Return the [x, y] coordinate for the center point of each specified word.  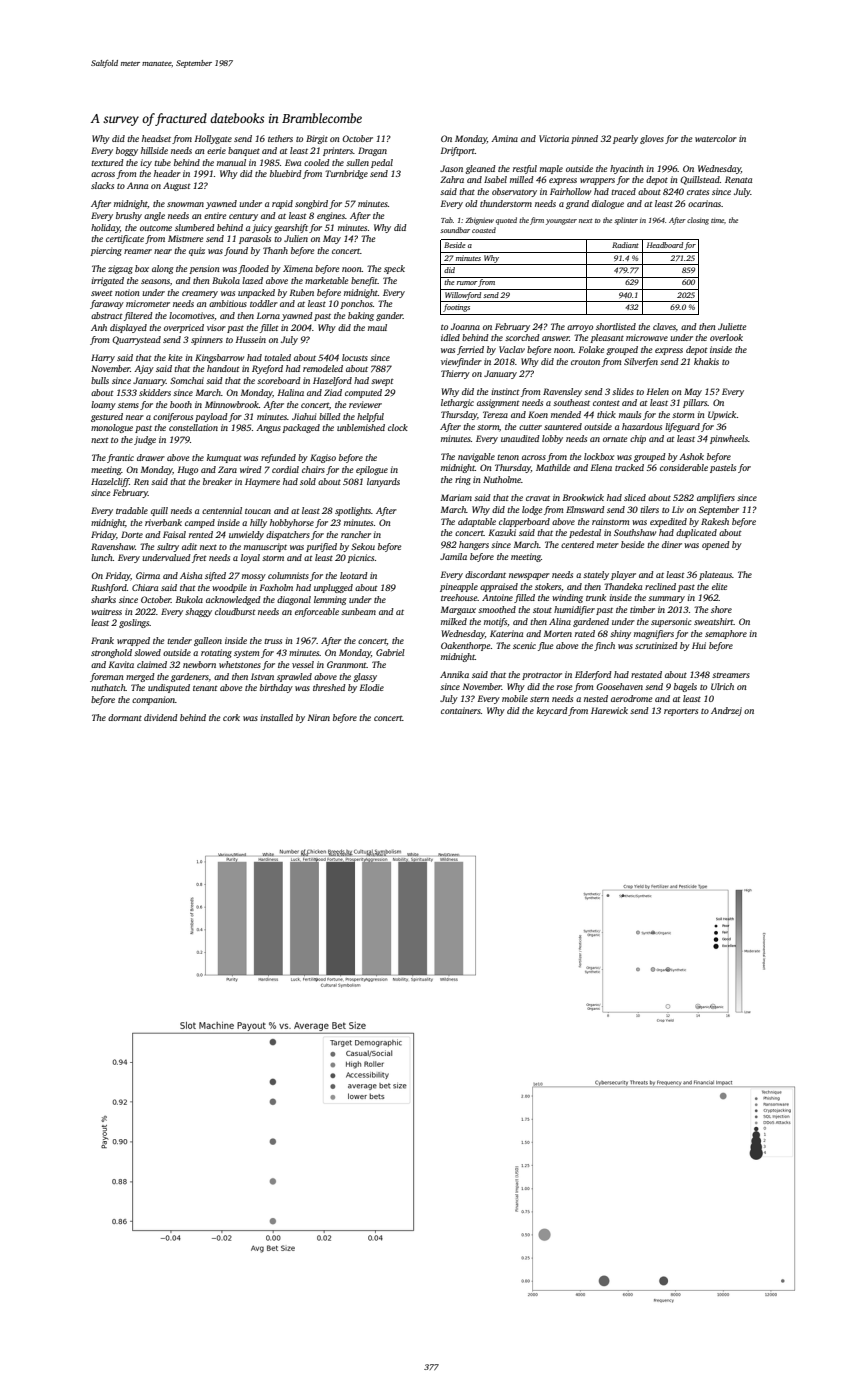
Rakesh [715, 521]
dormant [125, 717]
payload [211, 417]
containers [461, 710]
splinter [626, 221]
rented [201, 534]
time [717, 220]
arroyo [580, 328]
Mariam [456, 497]
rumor [467, 283]
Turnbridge [346, 174]
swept [382, 382]
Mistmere [185, 238]
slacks [102, 185]
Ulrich [722, 686]
